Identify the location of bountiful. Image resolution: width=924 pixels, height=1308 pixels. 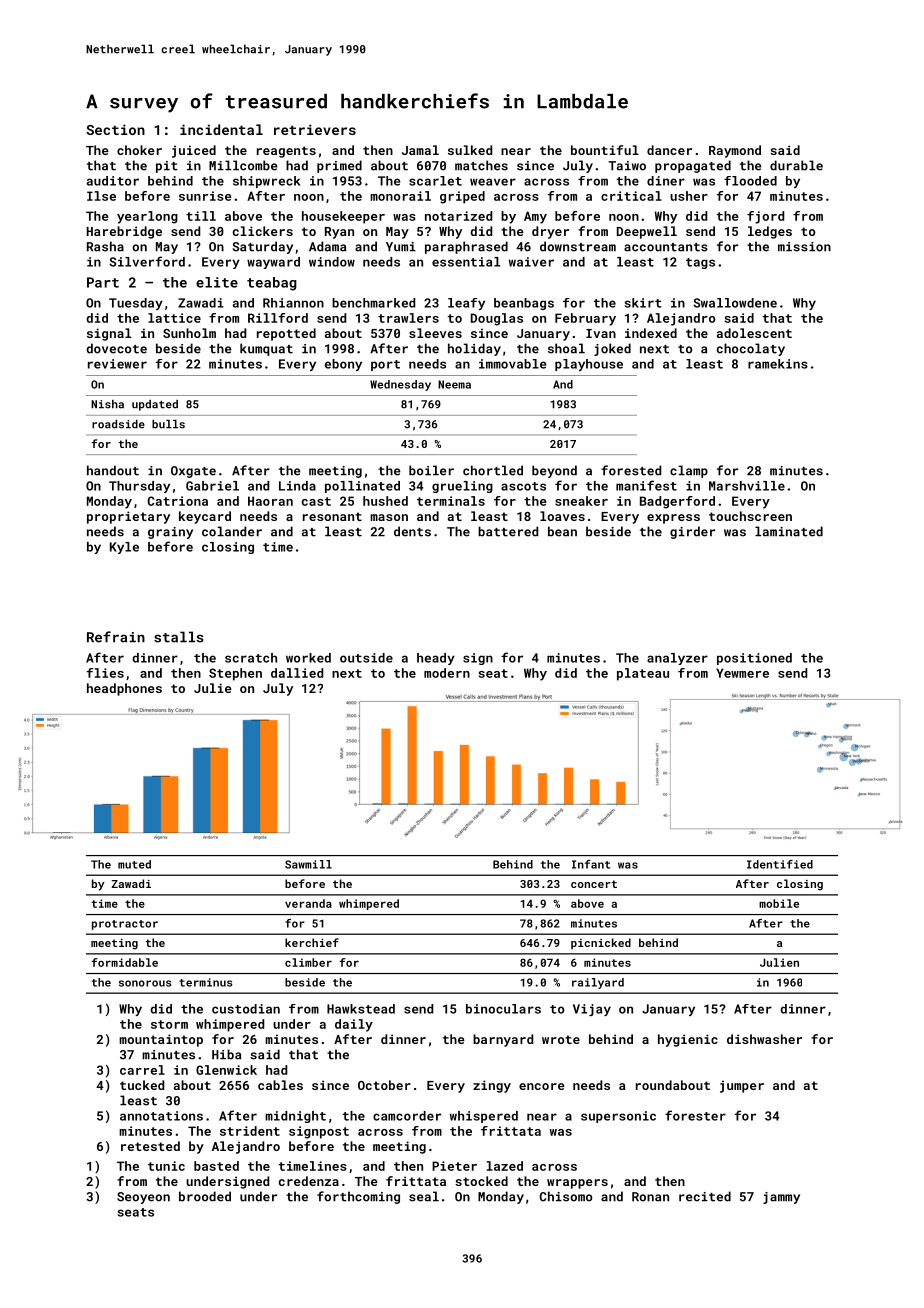
(605, 150).
